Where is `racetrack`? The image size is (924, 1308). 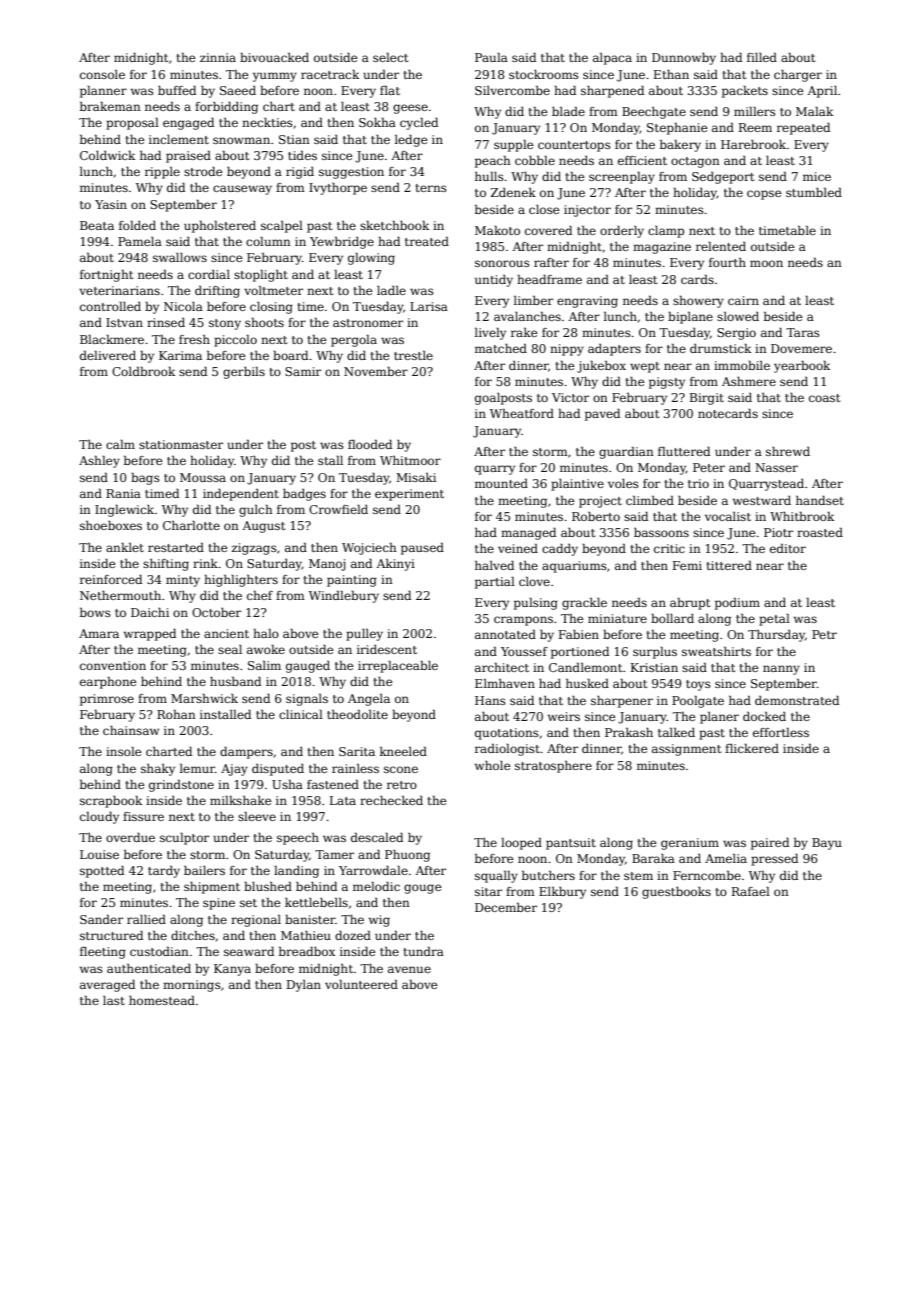
racetrack is located at coordinates (330, 74).
